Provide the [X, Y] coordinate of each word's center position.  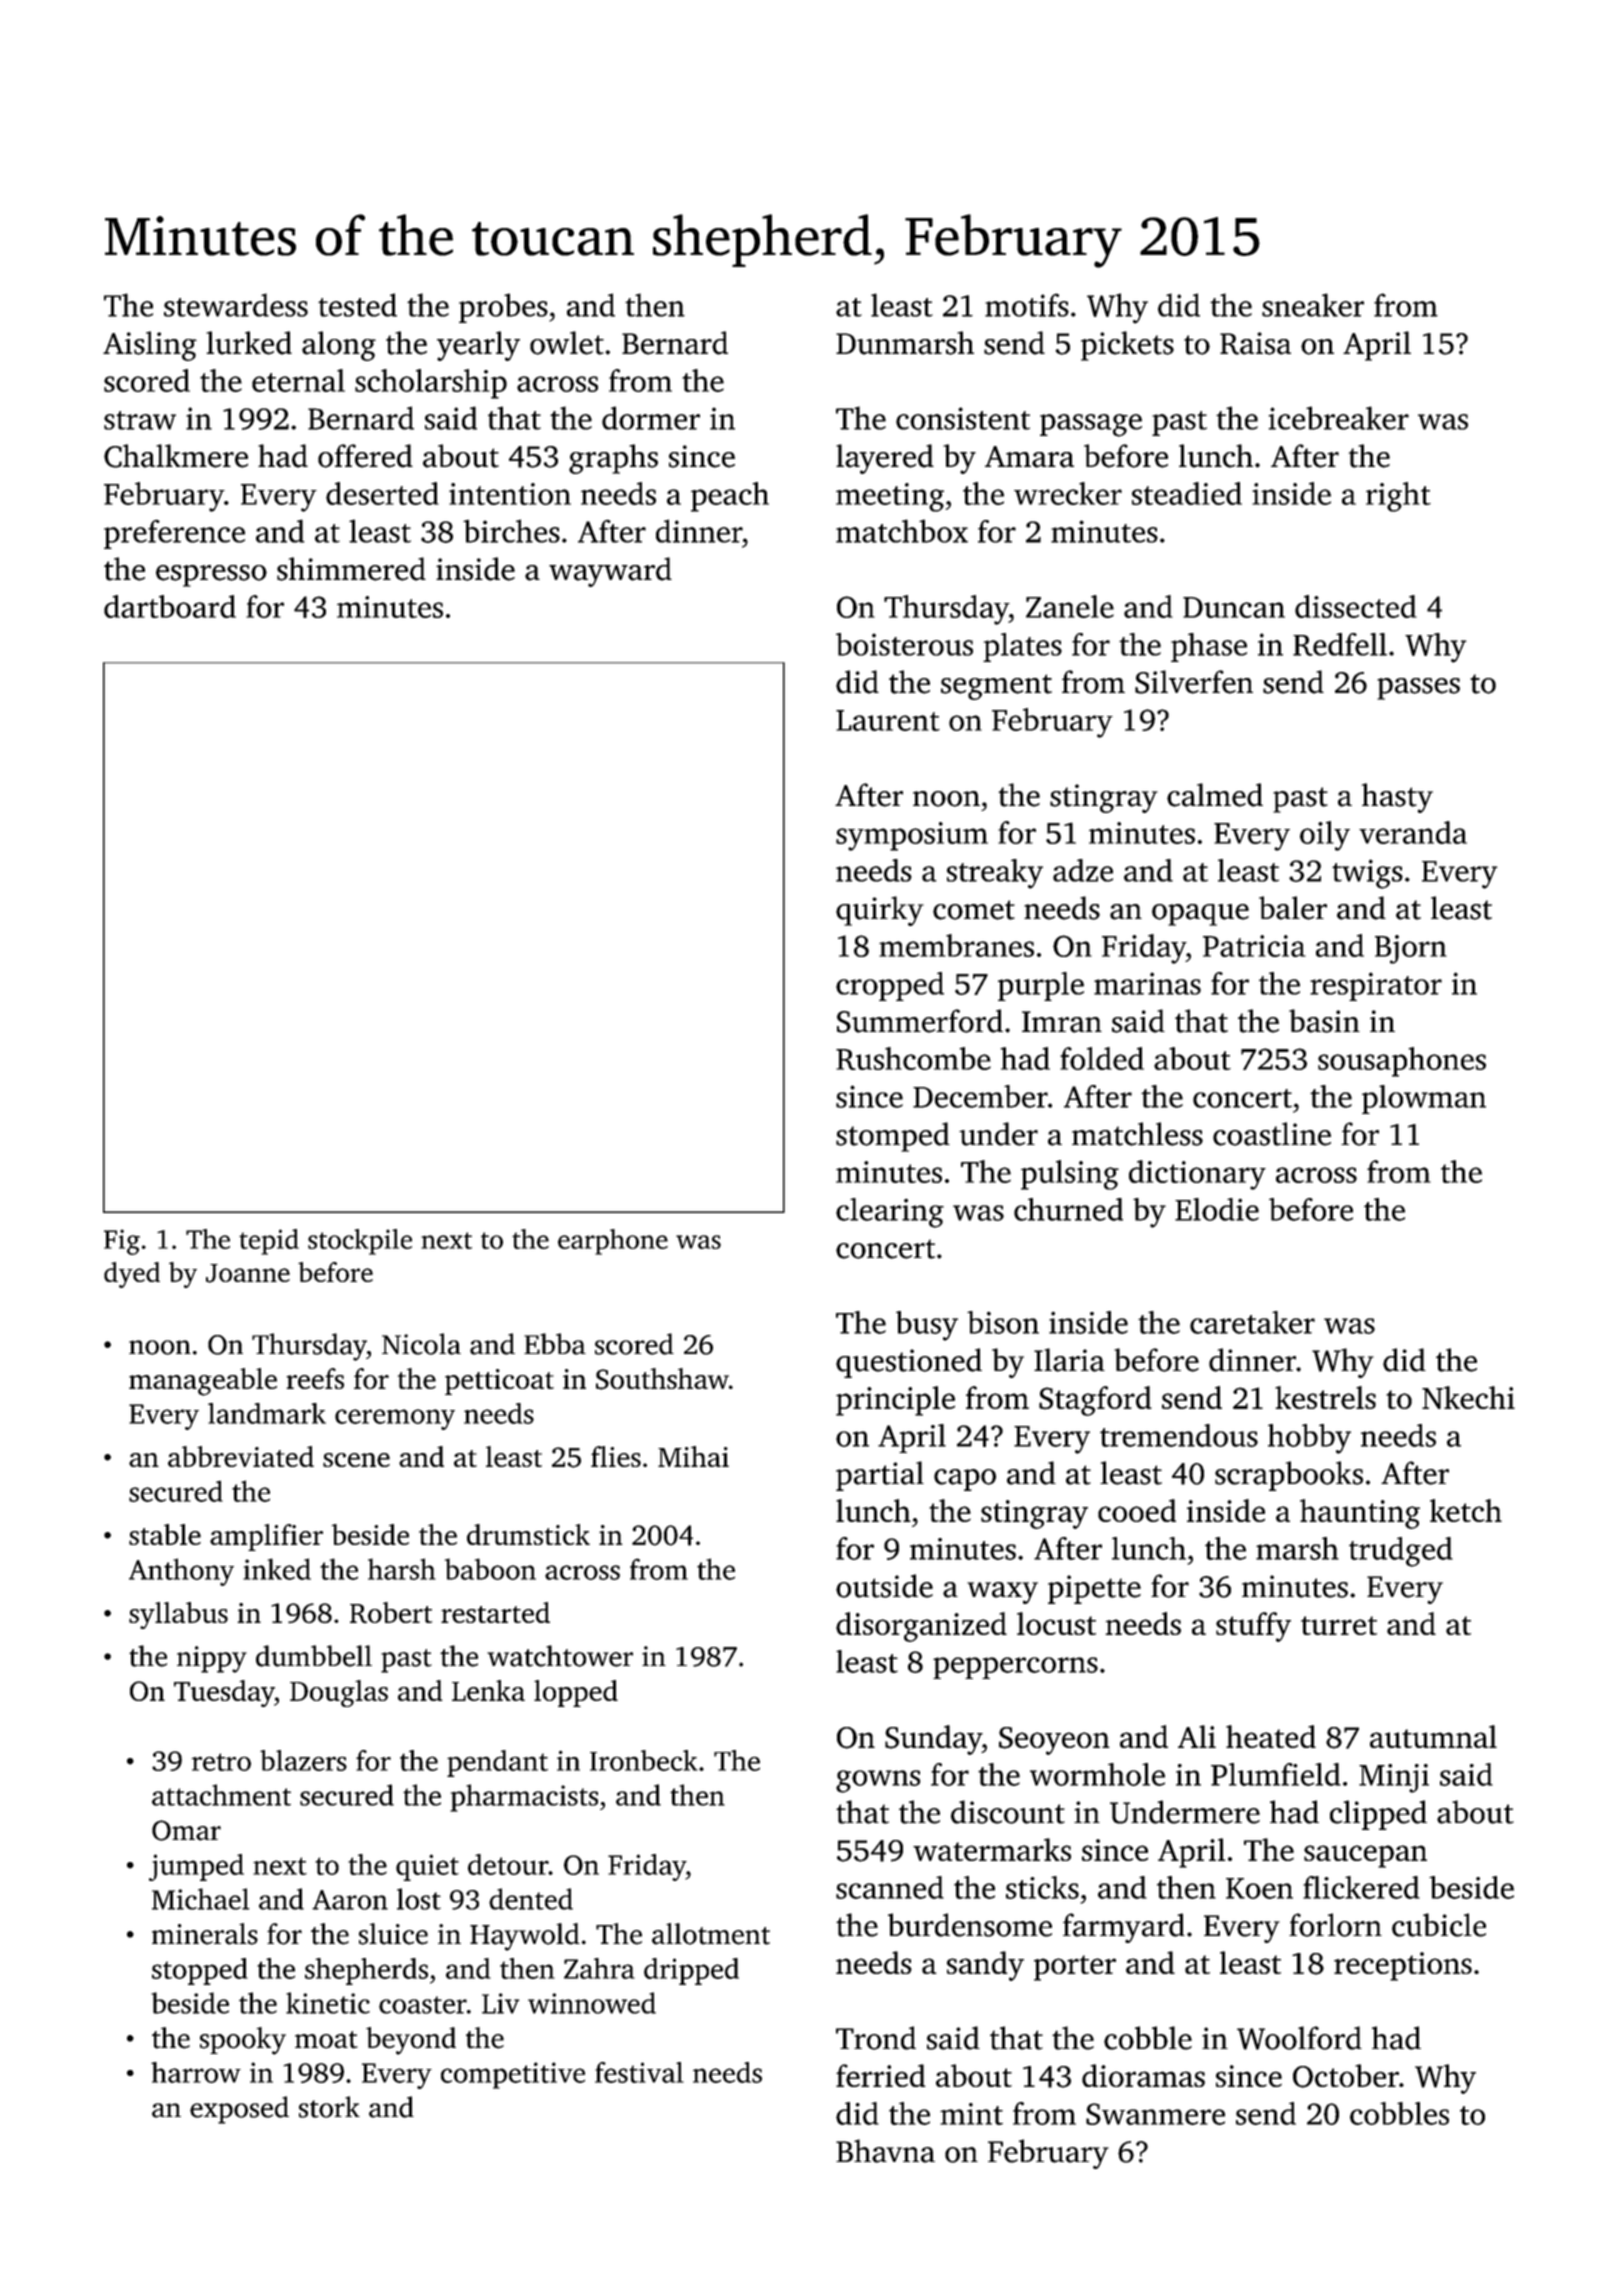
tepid [269, 1242]
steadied [1187, 493]
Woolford [1299, 2038]
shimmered [351, 569]
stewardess [236, 305]
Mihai [693, 1456]
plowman [1424, 1099]
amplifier [266, 1537]
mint [971, 2114]
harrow [196, 2072]
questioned [909, 1363]
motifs [1027, 305]
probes [503, 308]
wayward [610, 572]
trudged [1401, 1552]
